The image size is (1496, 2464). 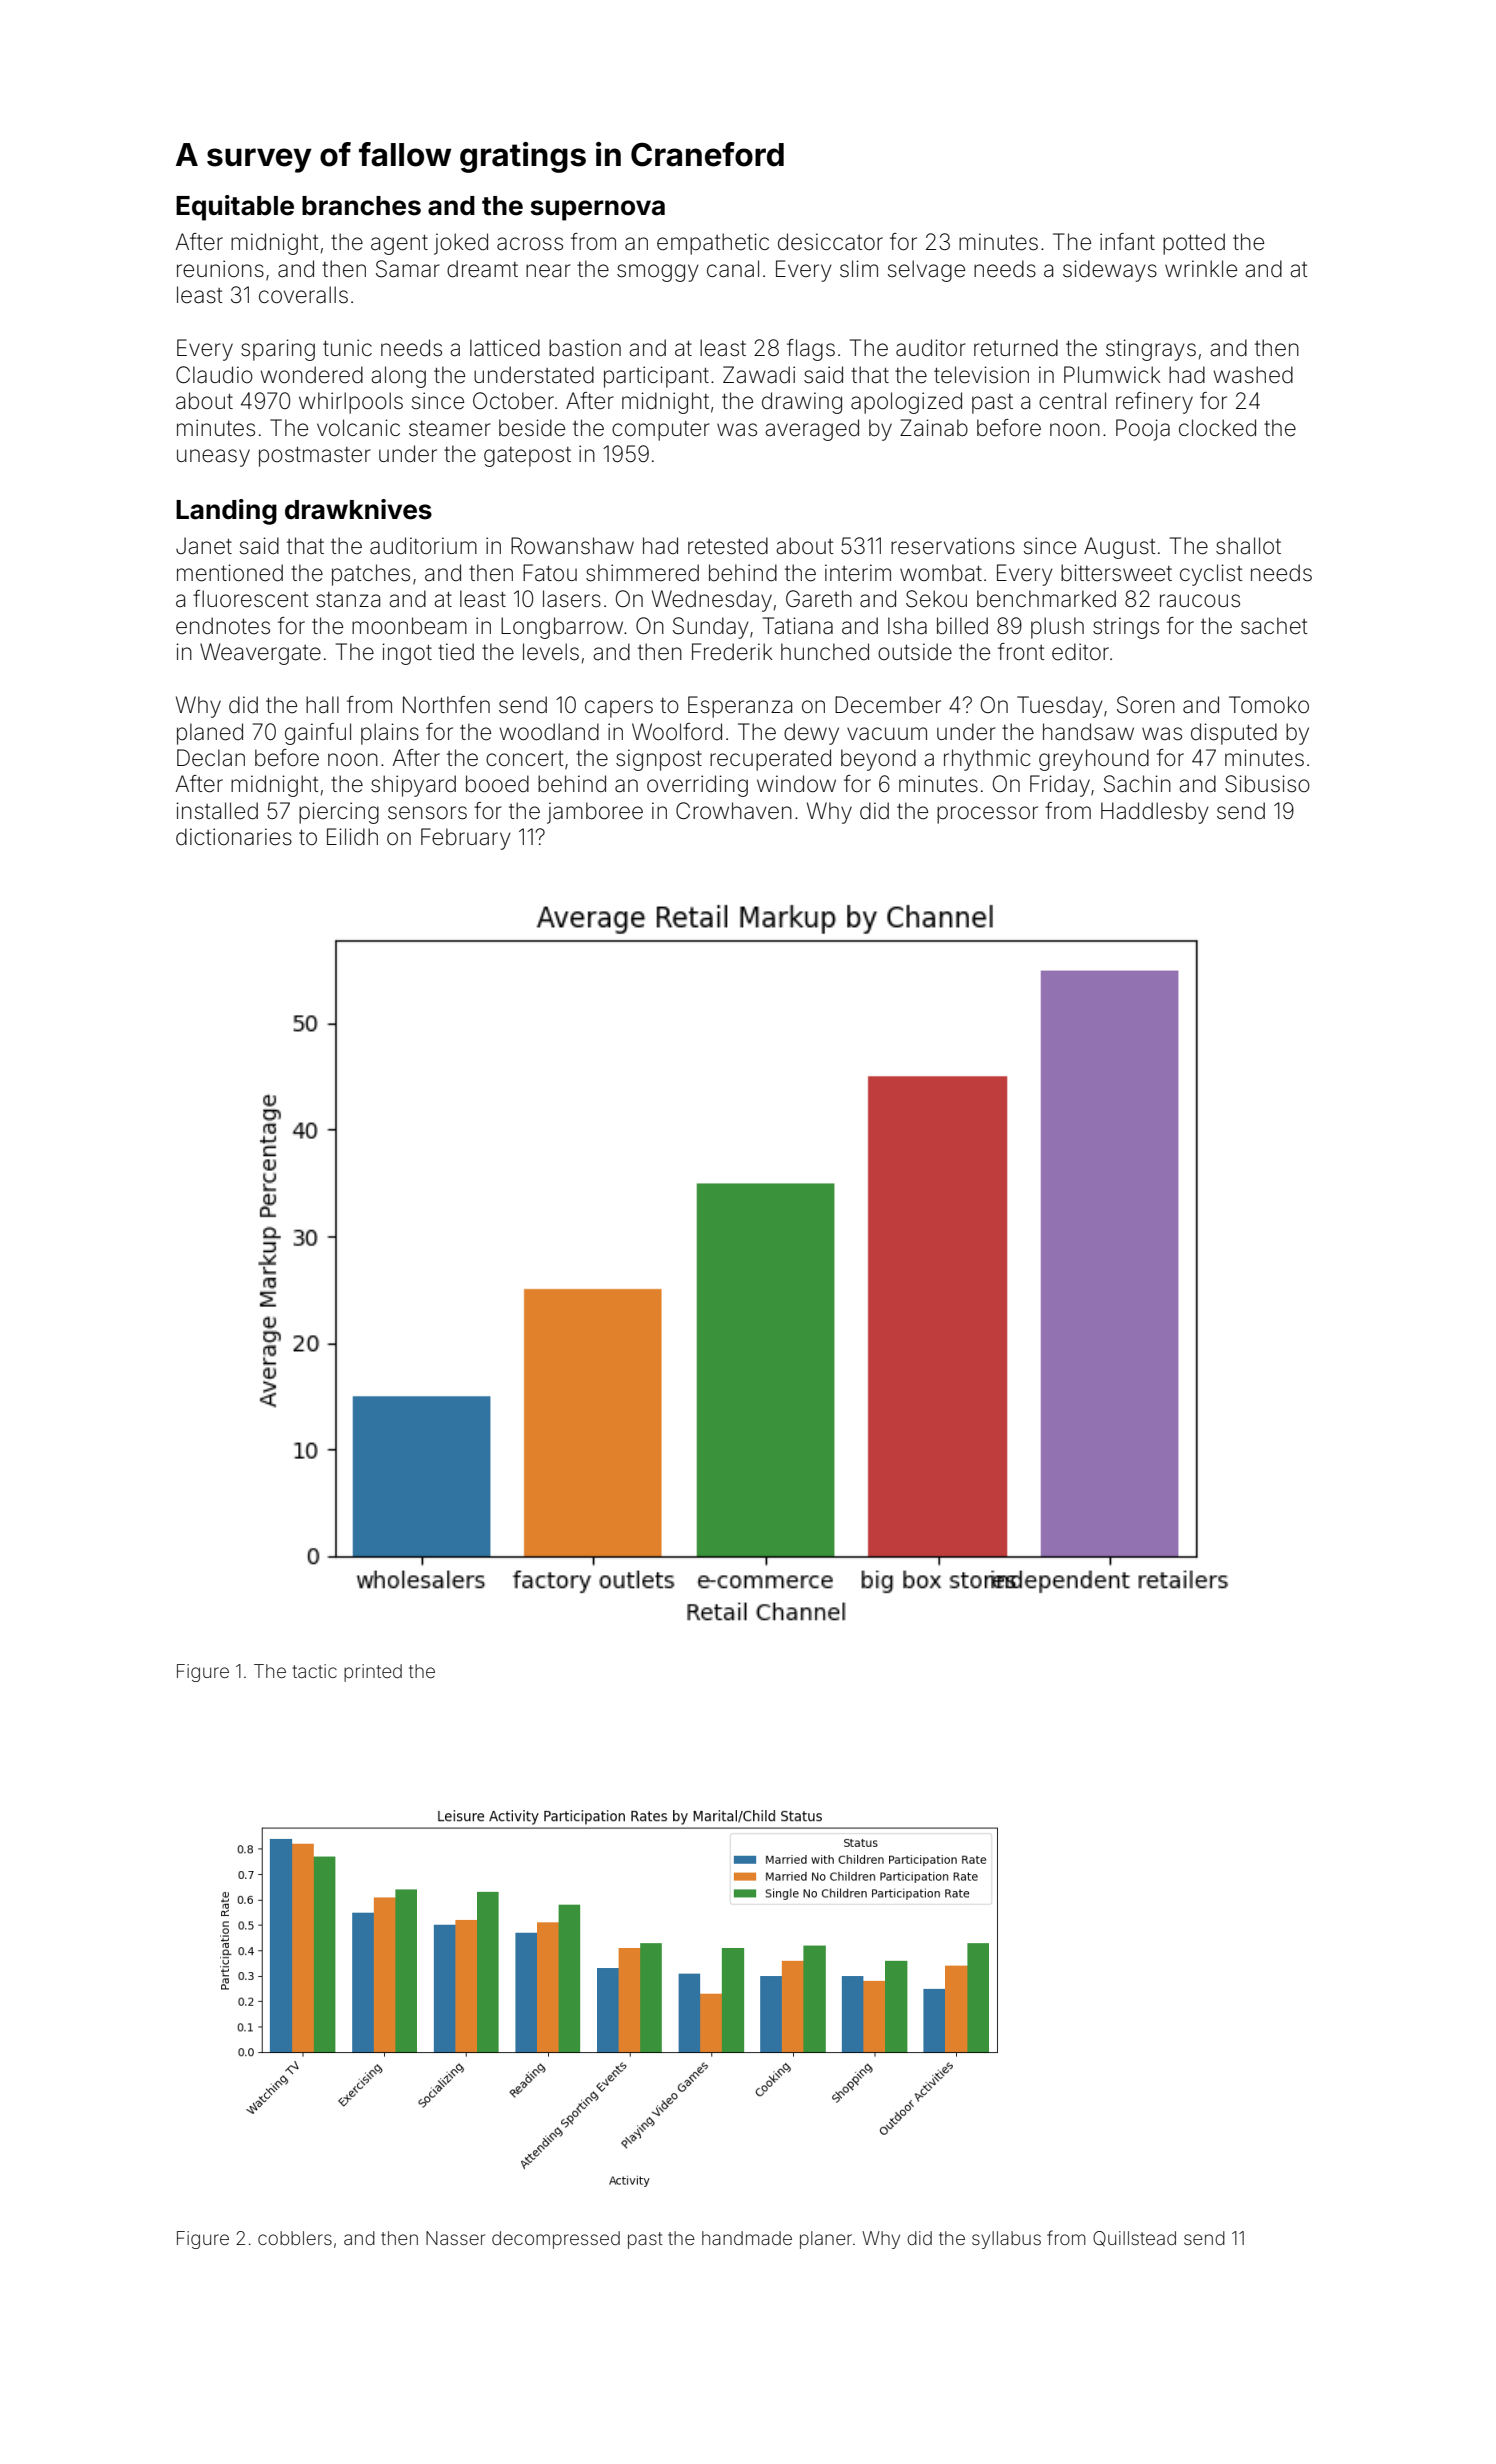 What do you see at coordinates (1134, 2238) in the screenshot?
I see `Quillstead` at bounding box center [1134, 2238].
